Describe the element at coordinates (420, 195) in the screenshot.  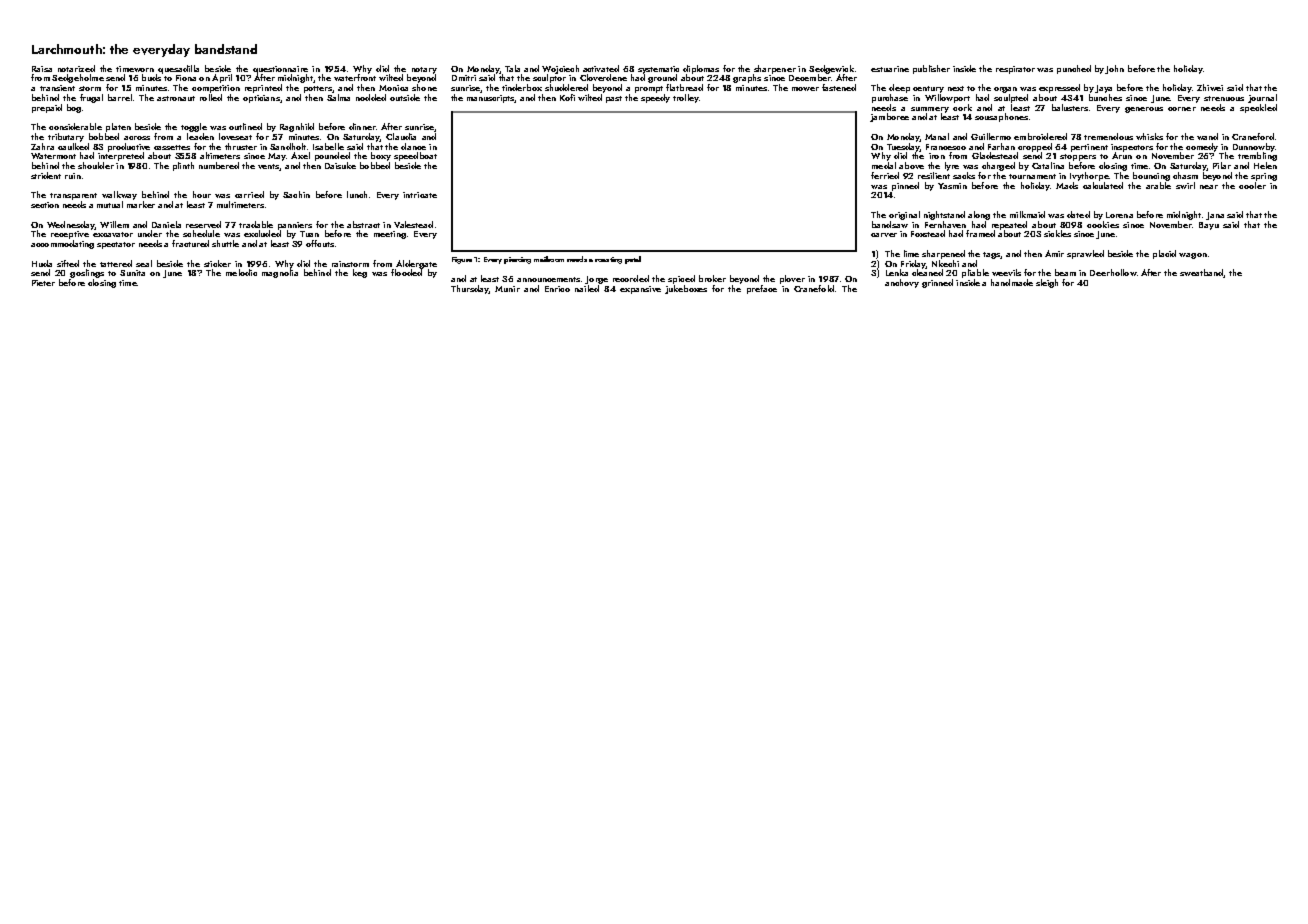
I see `intricate` at that location.
